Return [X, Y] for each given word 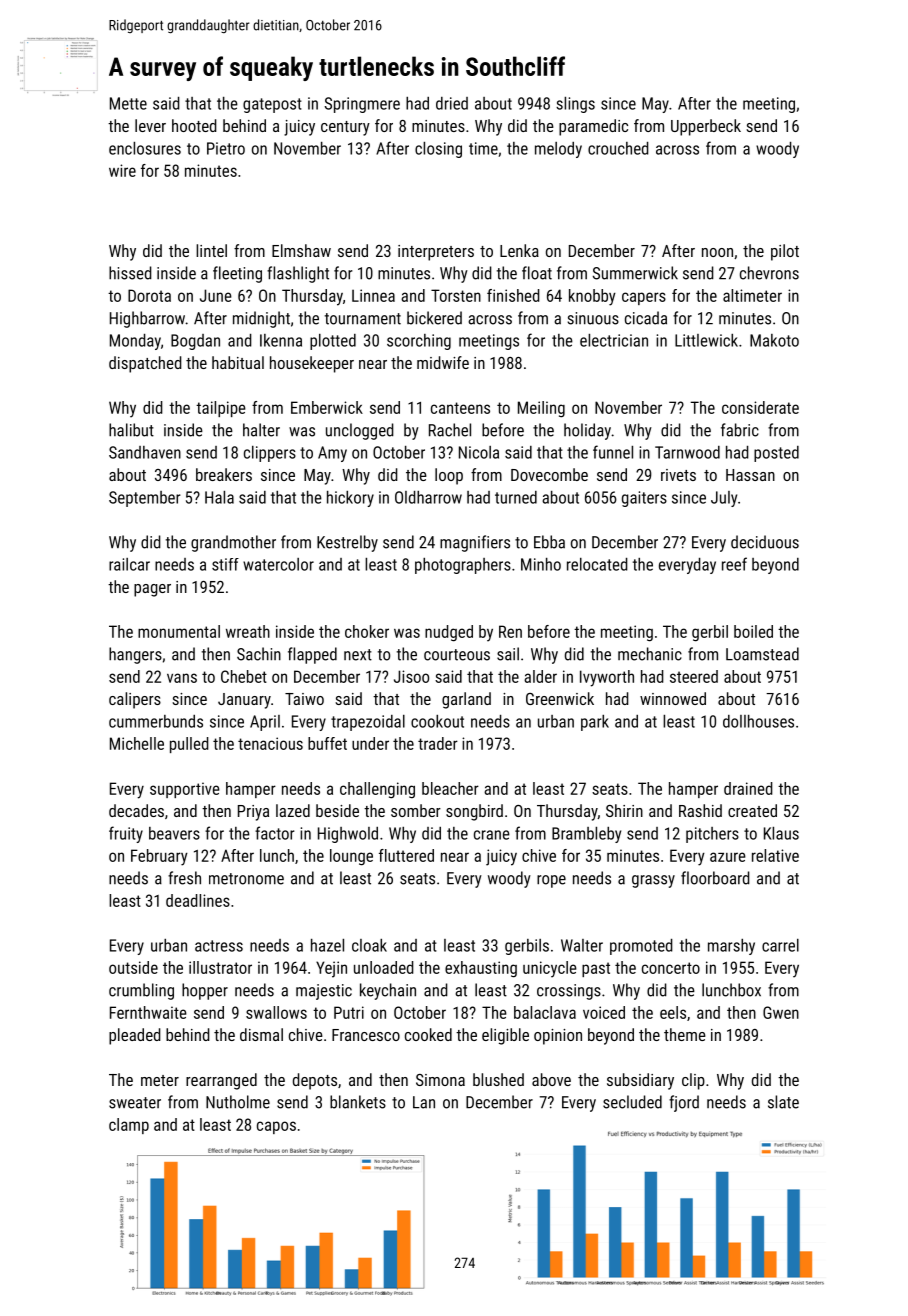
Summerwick [635, 273]
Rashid [700, 810]
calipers [135, 700]
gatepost [272, 105]
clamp [129, 1126]
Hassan [750, 475]
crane [492, 835]
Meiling [541, 409]
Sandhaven [145, 452]
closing [438, 150]
